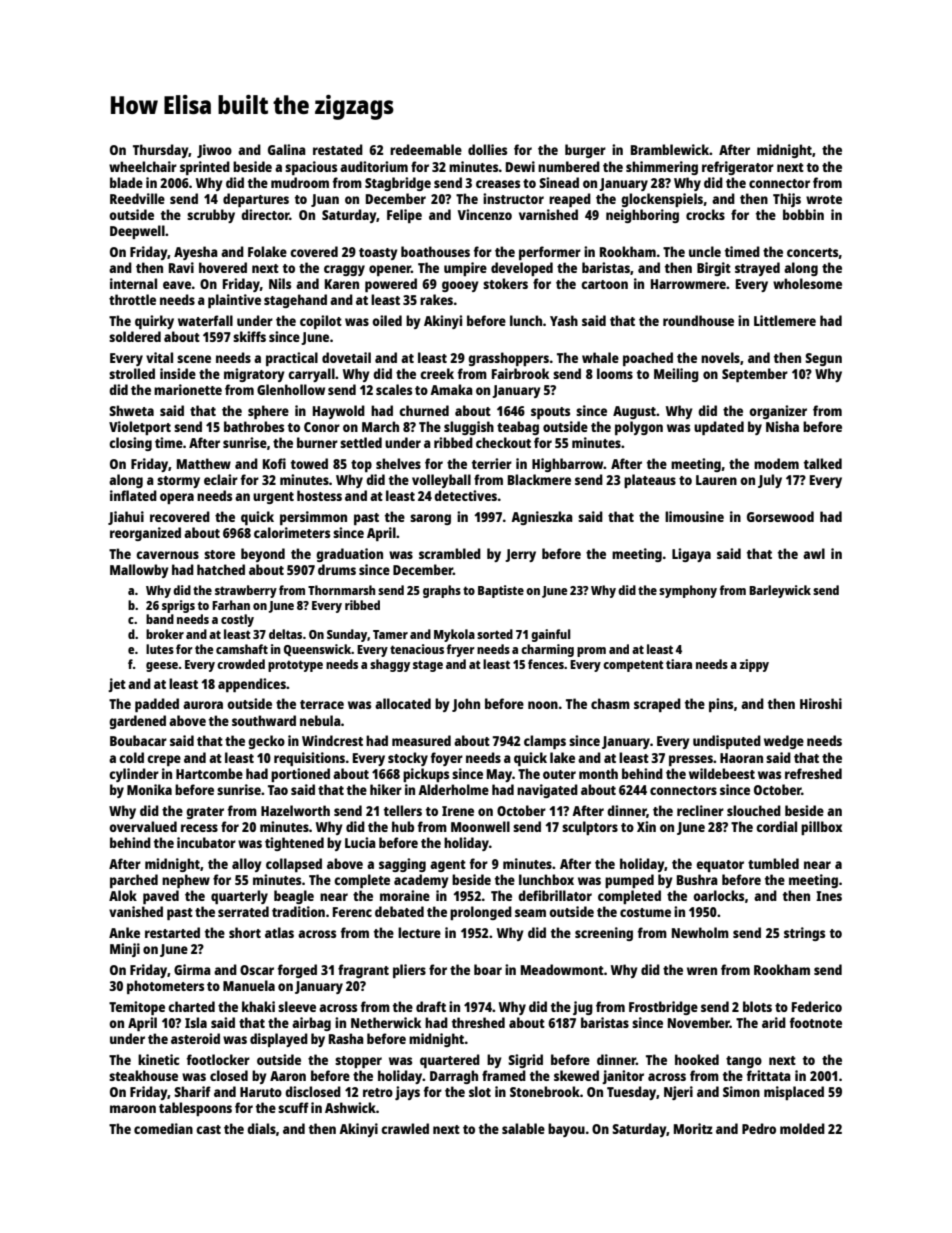 This screenshot has width=952, height=1233. What do you see at coordinates (167, 555) in the screenshot?
I see `cavernous` at bounding box center [167, 555].
